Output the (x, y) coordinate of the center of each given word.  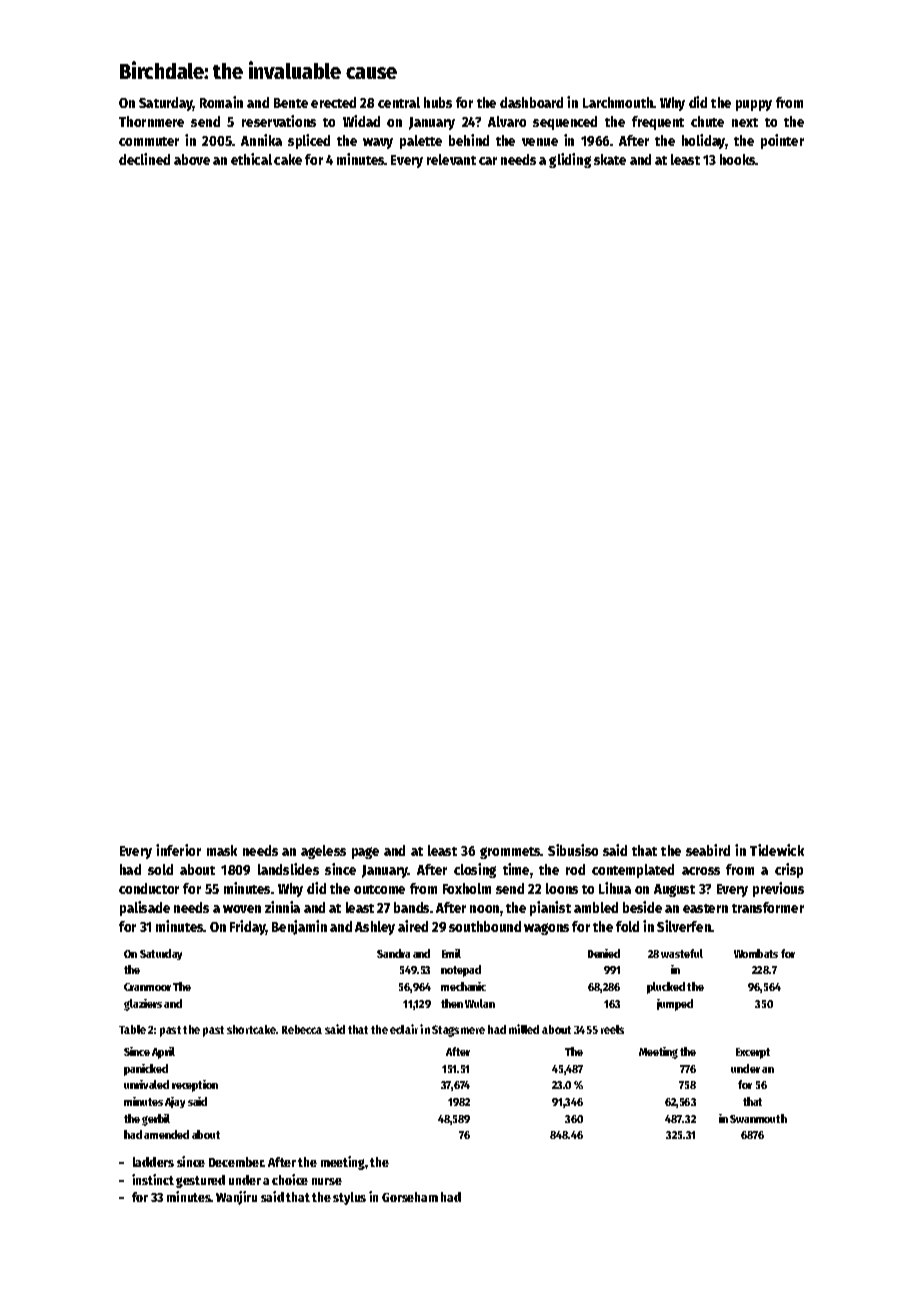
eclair (404, 1029)
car (488, 161)
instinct (153, 1179)
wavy (378, 143)
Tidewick (777, 850)
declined (144, 159)
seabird (708, 850)
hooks (738, 159)
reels (612, 1029)
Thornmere (151, 121)
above (192, 159)
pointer (782, 141)
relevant (451, 159)
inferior (178, 850)
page (365, 853)
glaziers (143, 1005)
